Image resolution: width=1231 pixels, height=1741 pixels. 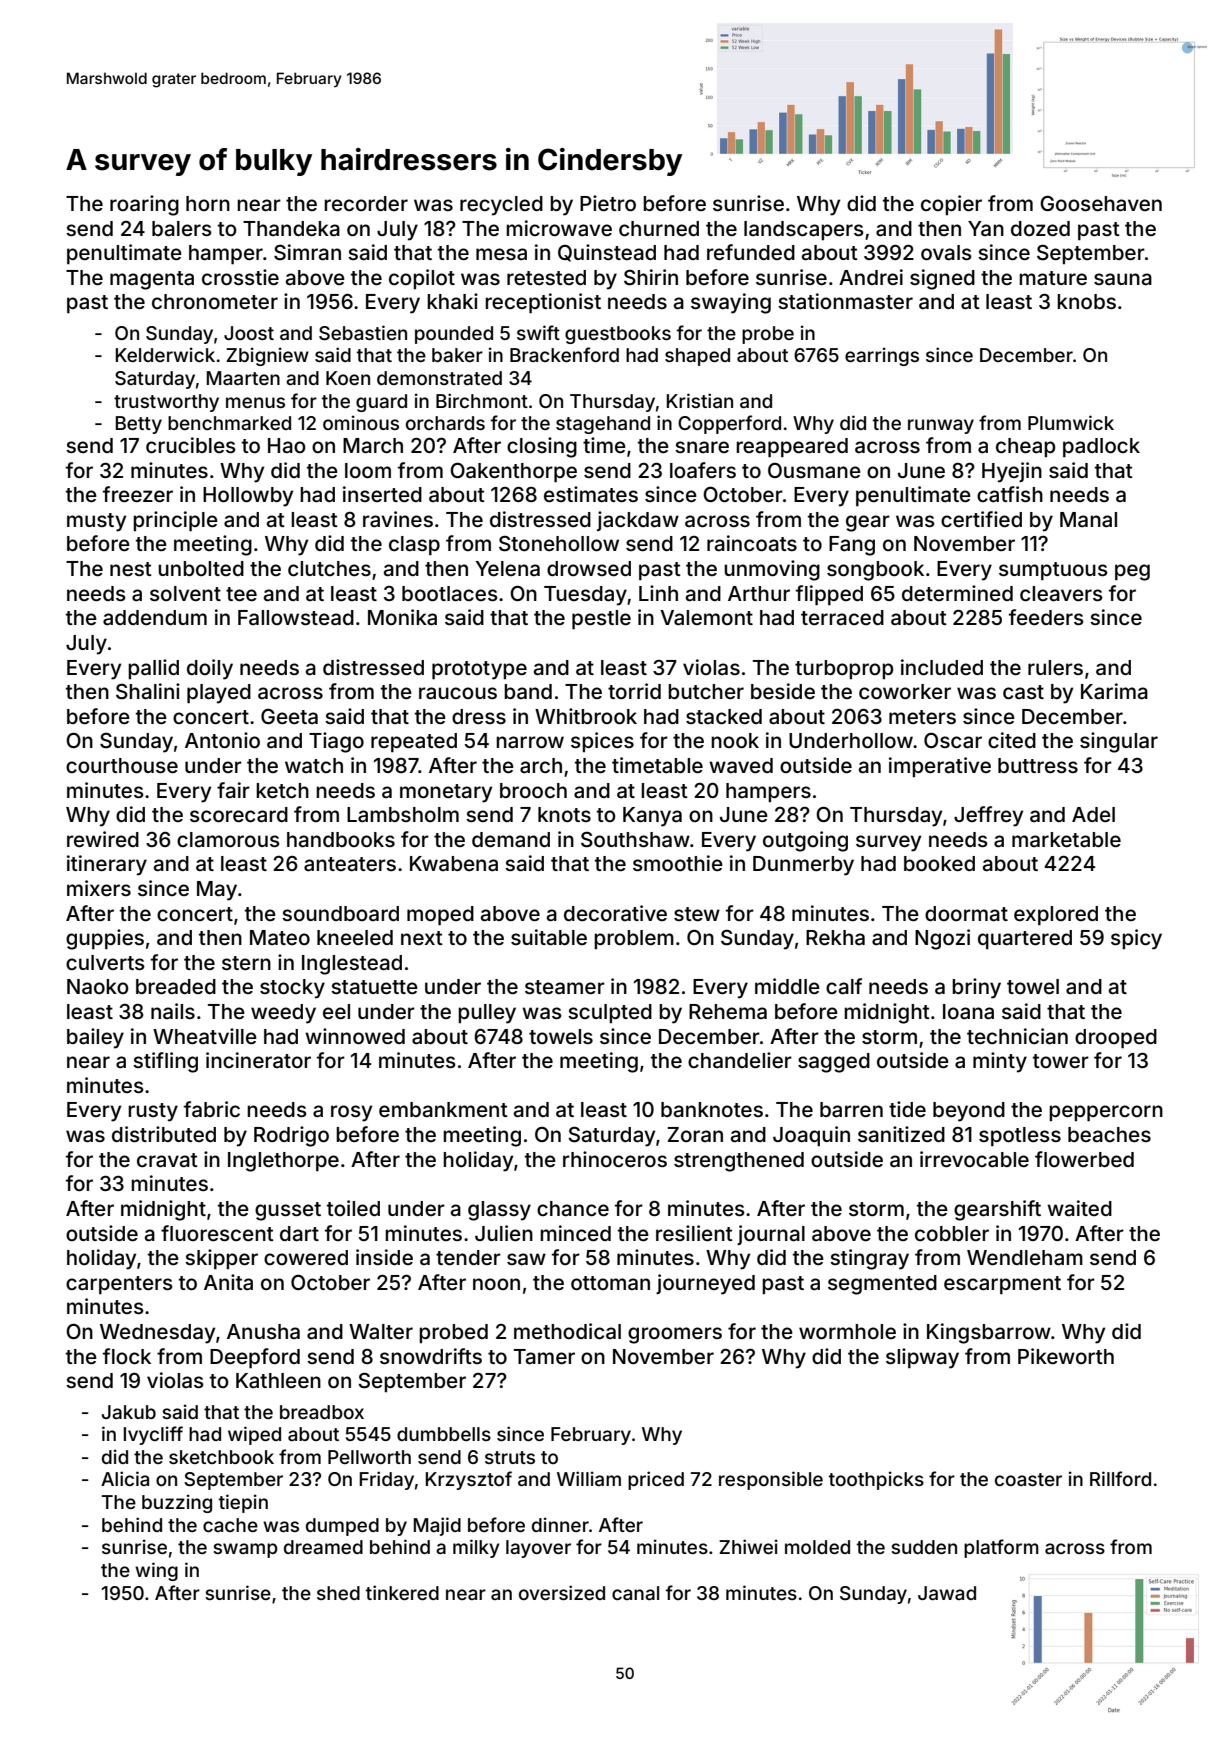 What do you see at coordinates (501, 206) in the document?
I see `recycled` at bounding box center [501, 206].
